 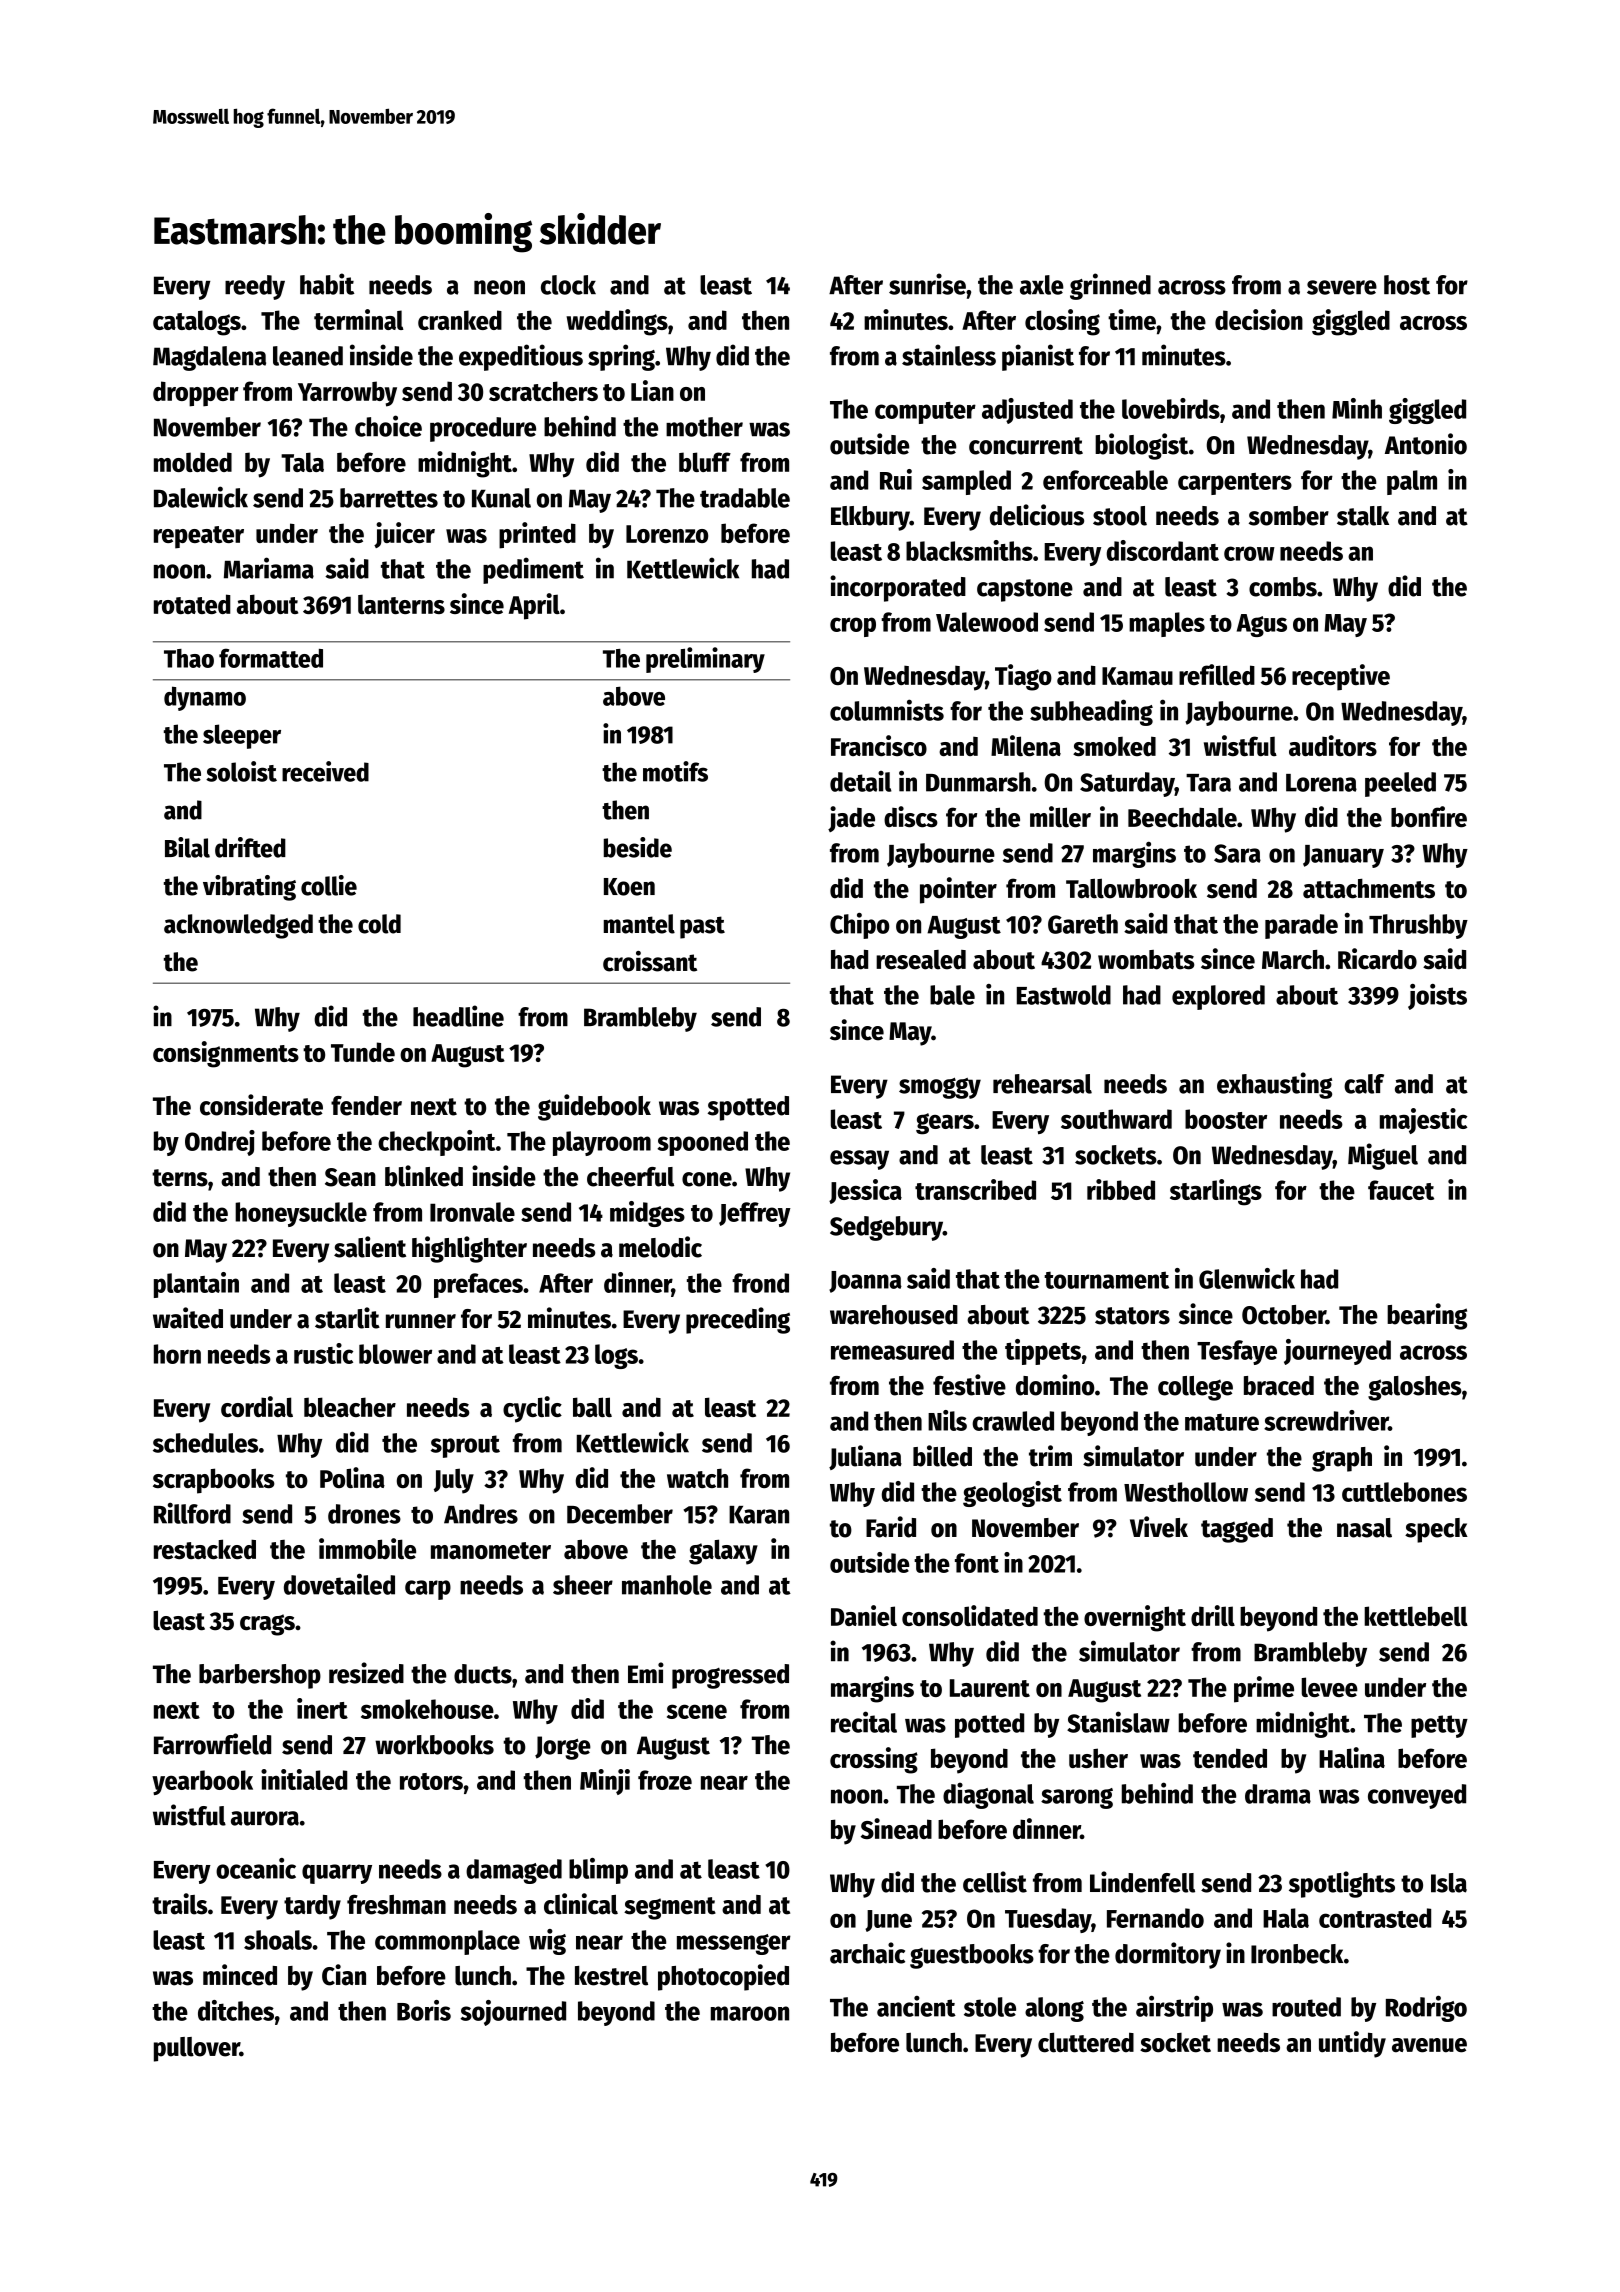 What do you see at coordinates (1407, 285) in the screenshot?
I see `host` at bounding box center [1407, 285].
